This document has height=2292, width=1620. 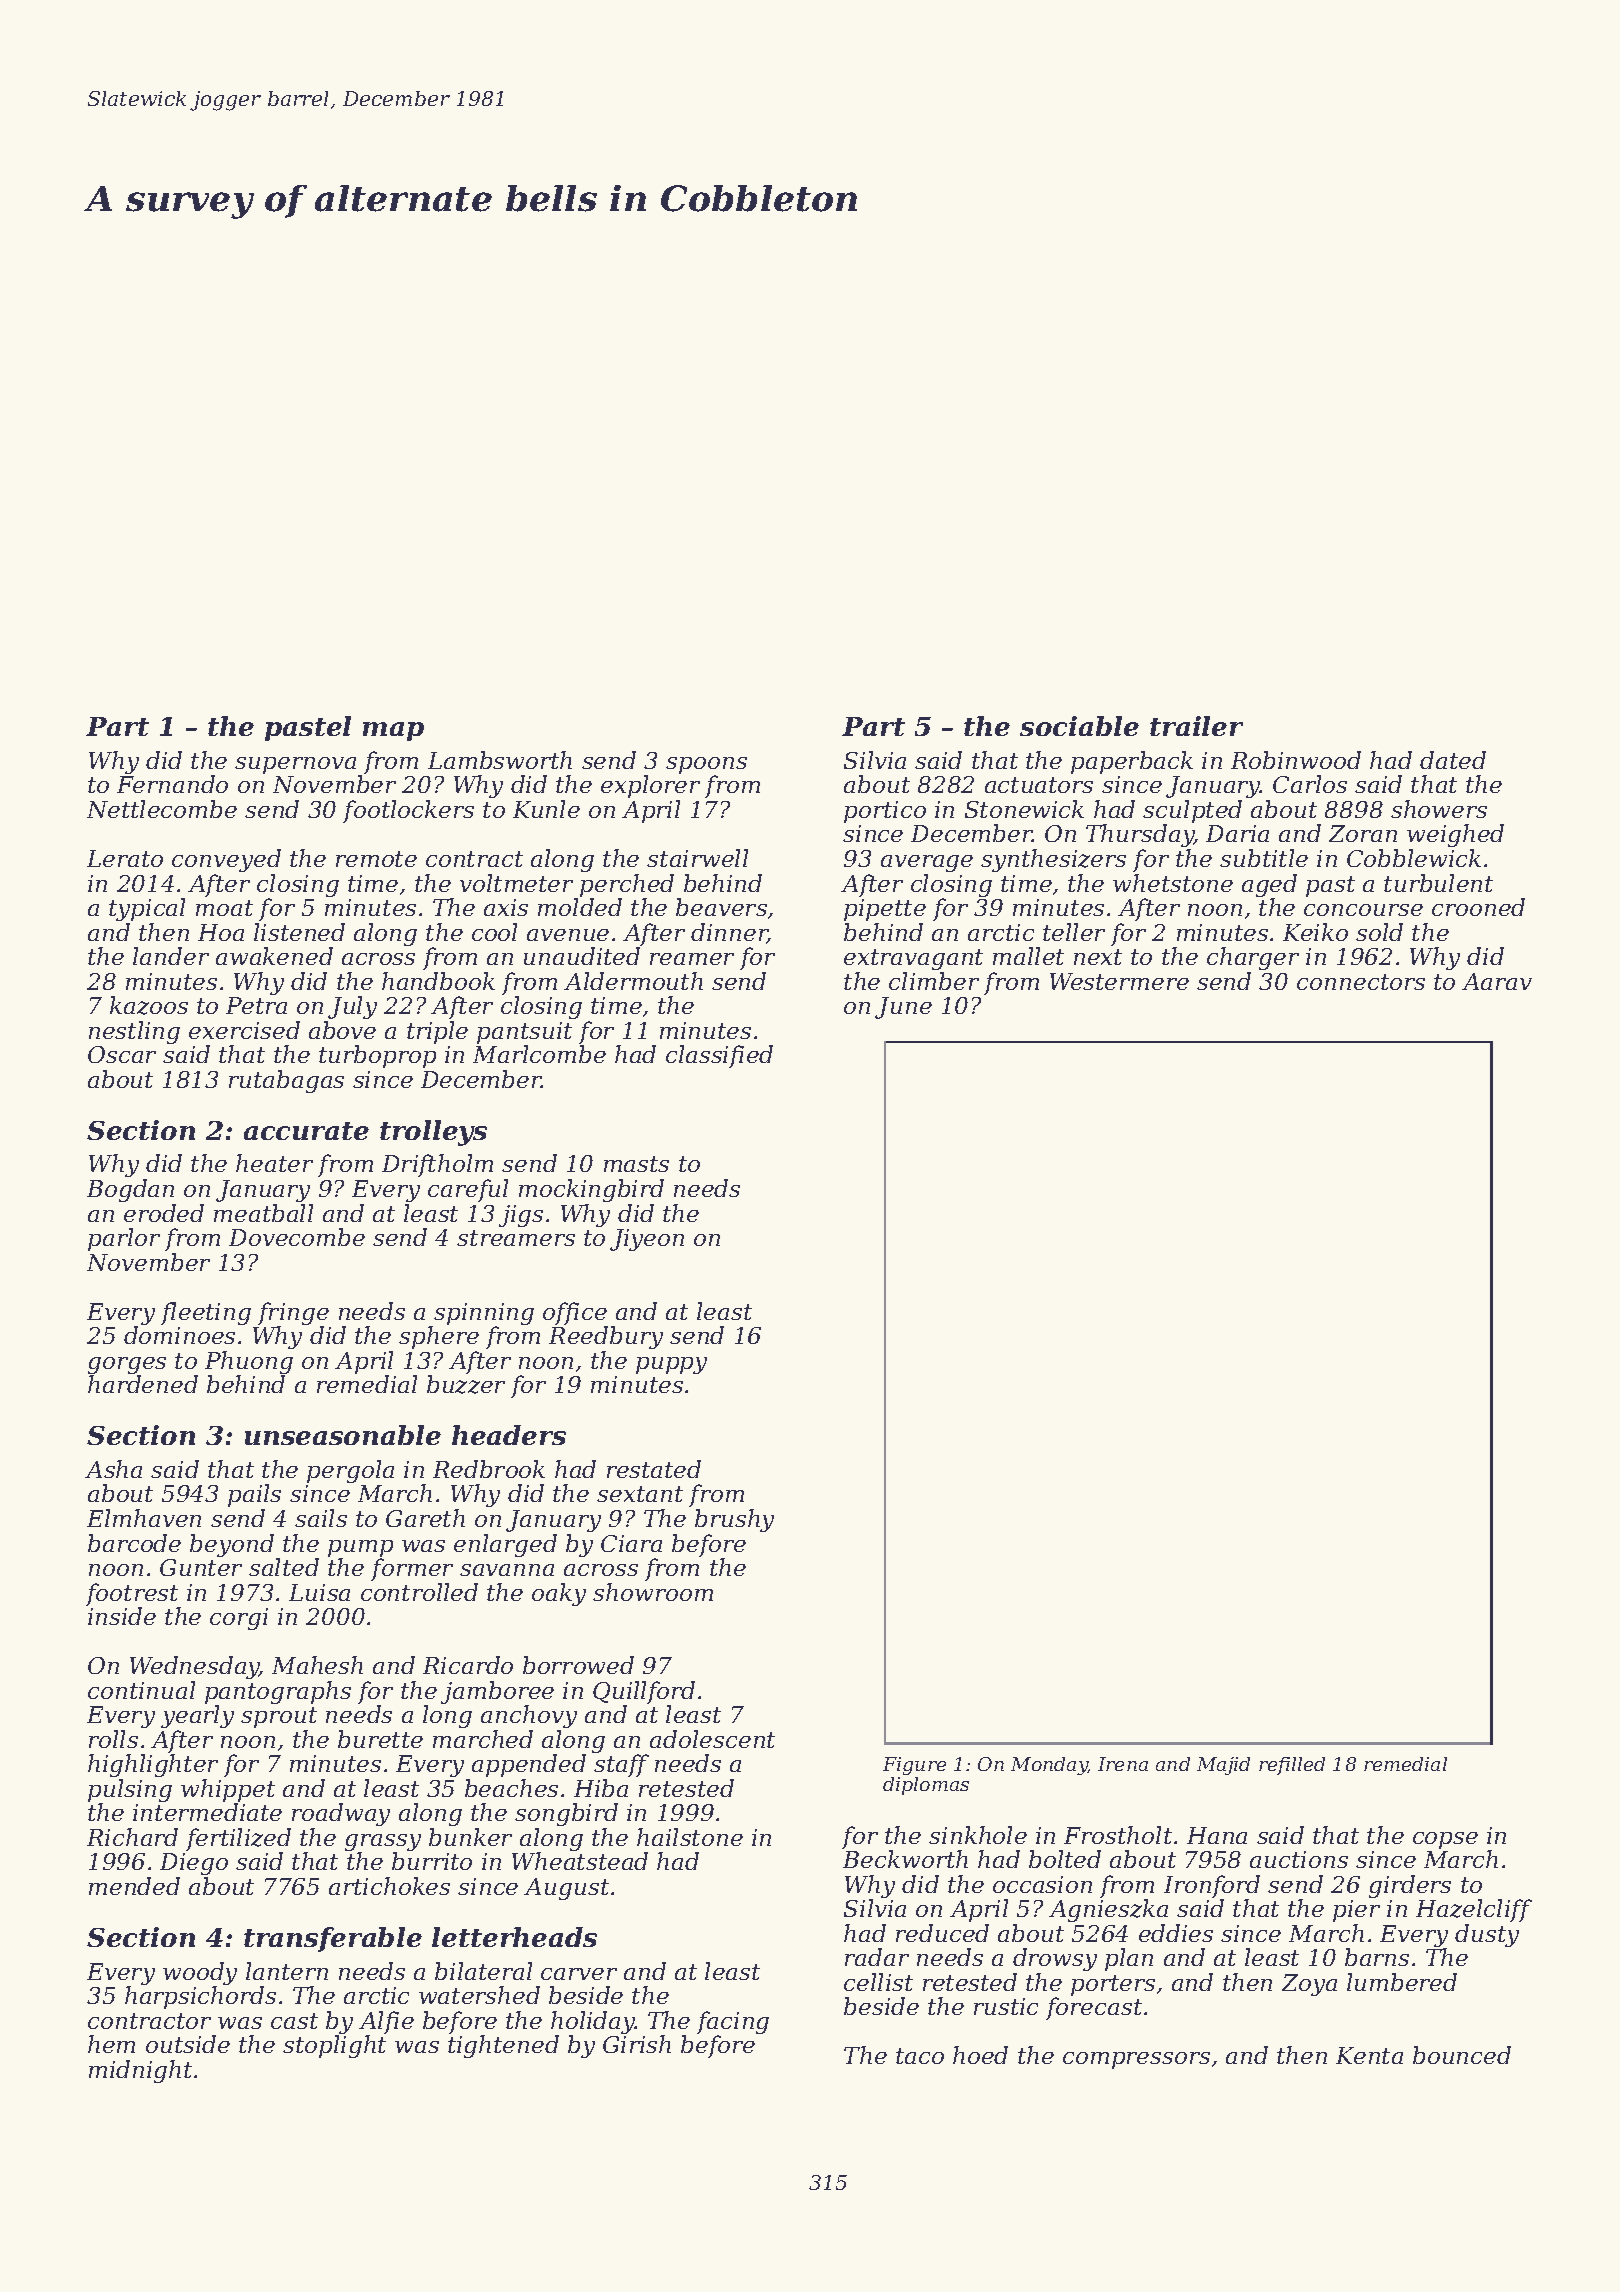 I want to click on dated, so click(x=1453, y=760).
